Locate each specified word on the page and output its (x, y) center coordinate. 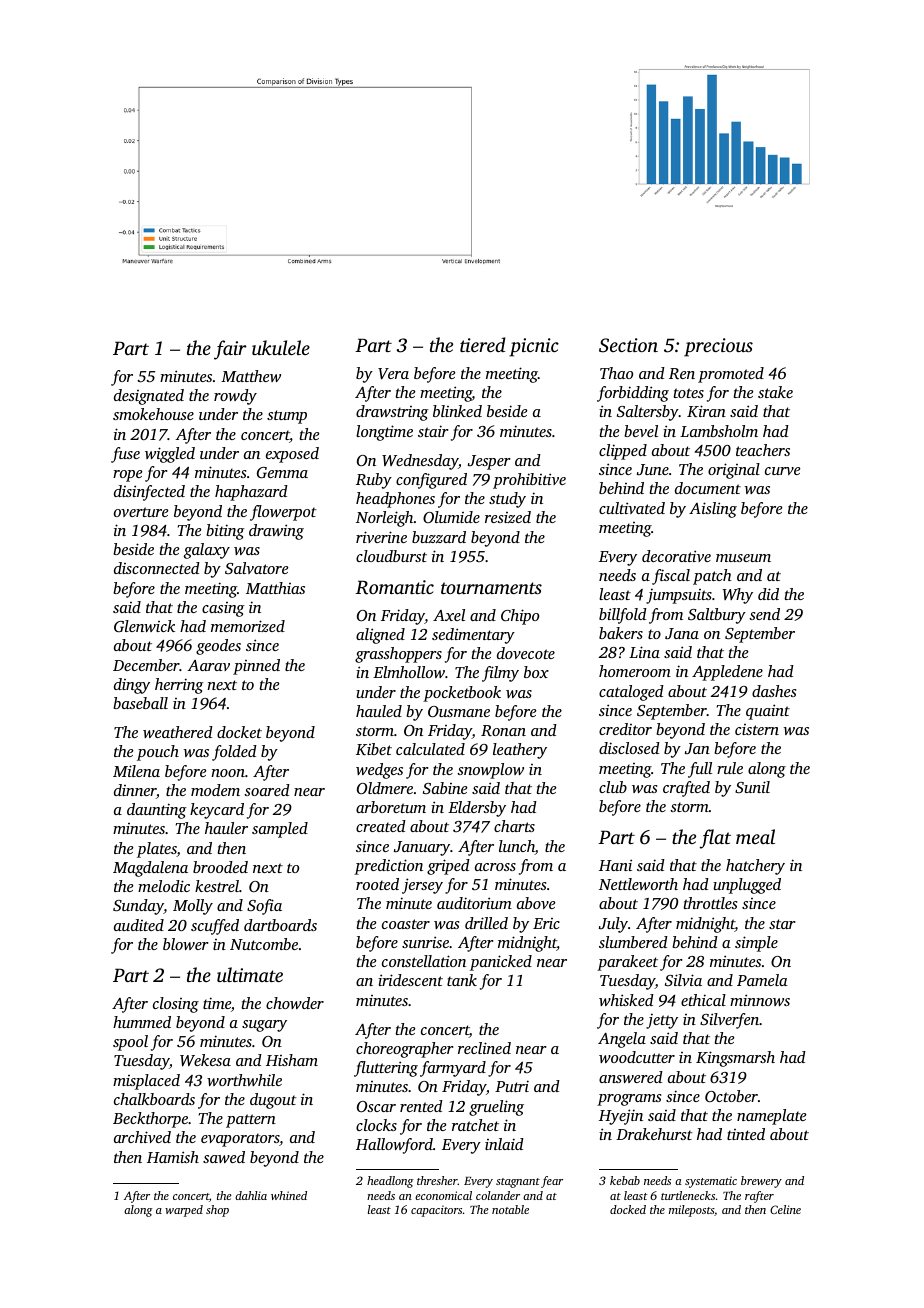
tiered (483, 344)
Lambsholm (719, 431)
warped (184, 1211)
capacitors (436, 1211)
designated (149, 397)
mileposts (691, 1211)
